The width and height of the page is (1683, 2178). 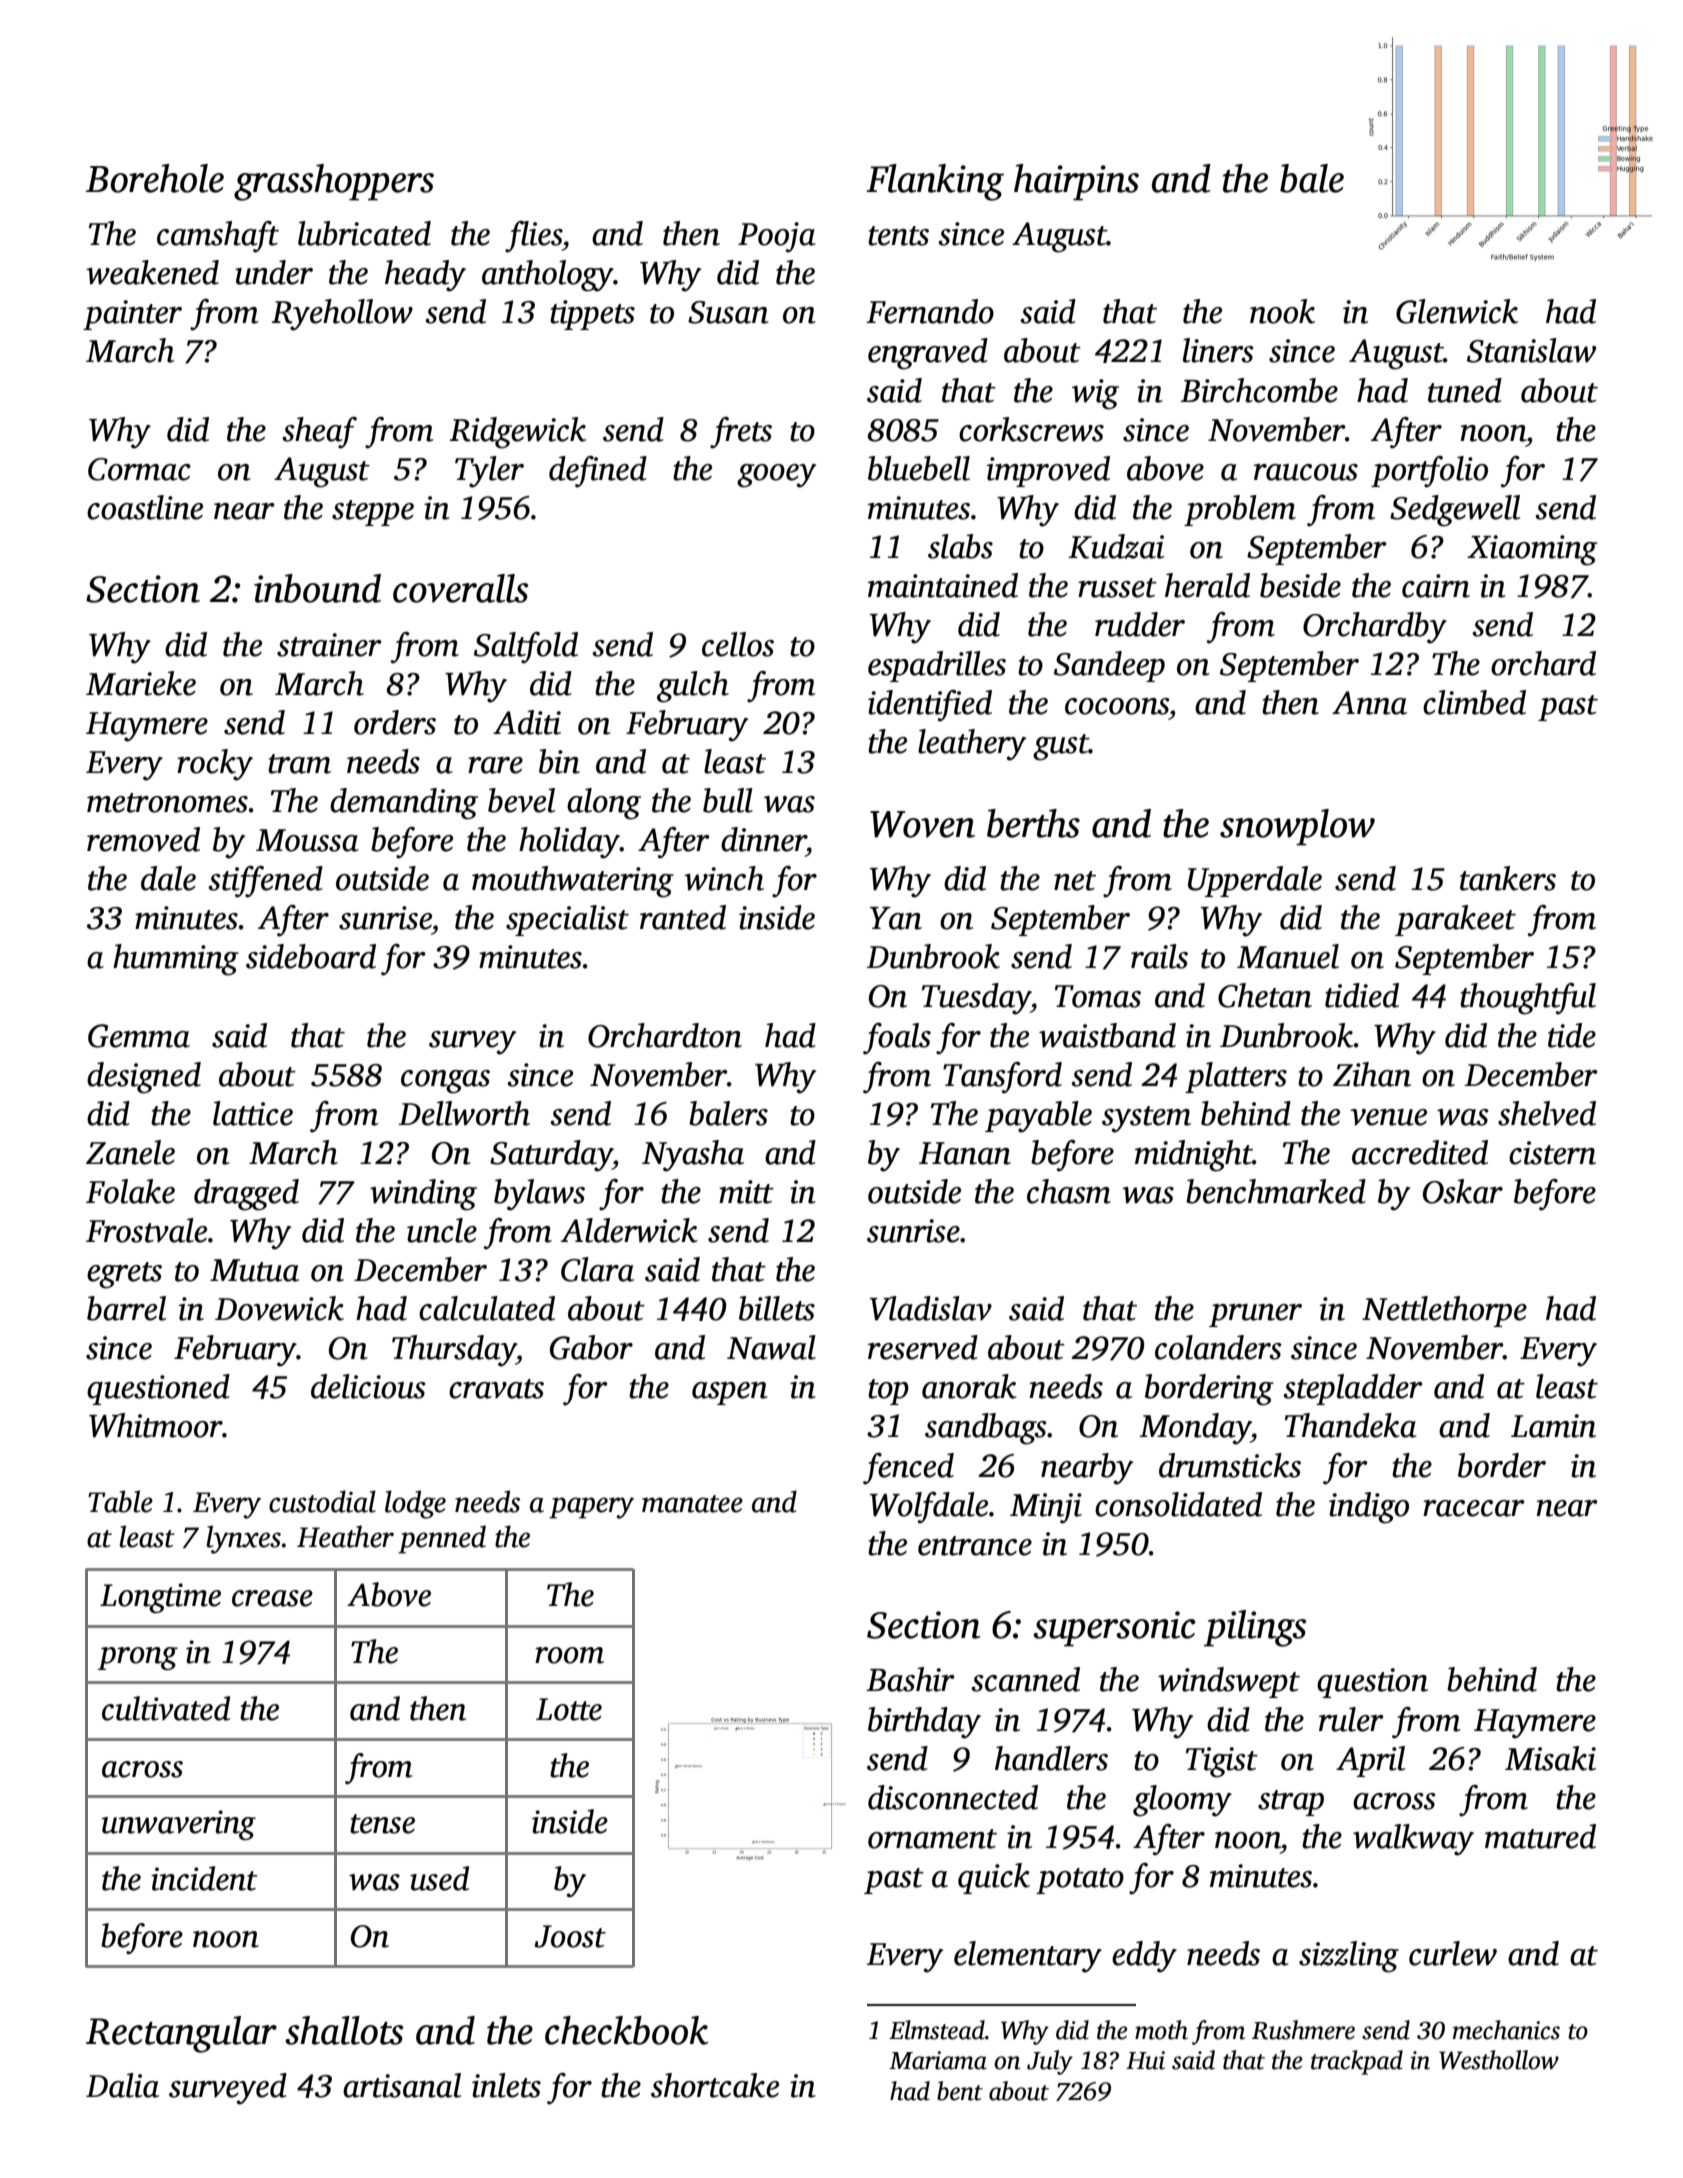 I want to click on incident, so click(x=204, y=1878).
